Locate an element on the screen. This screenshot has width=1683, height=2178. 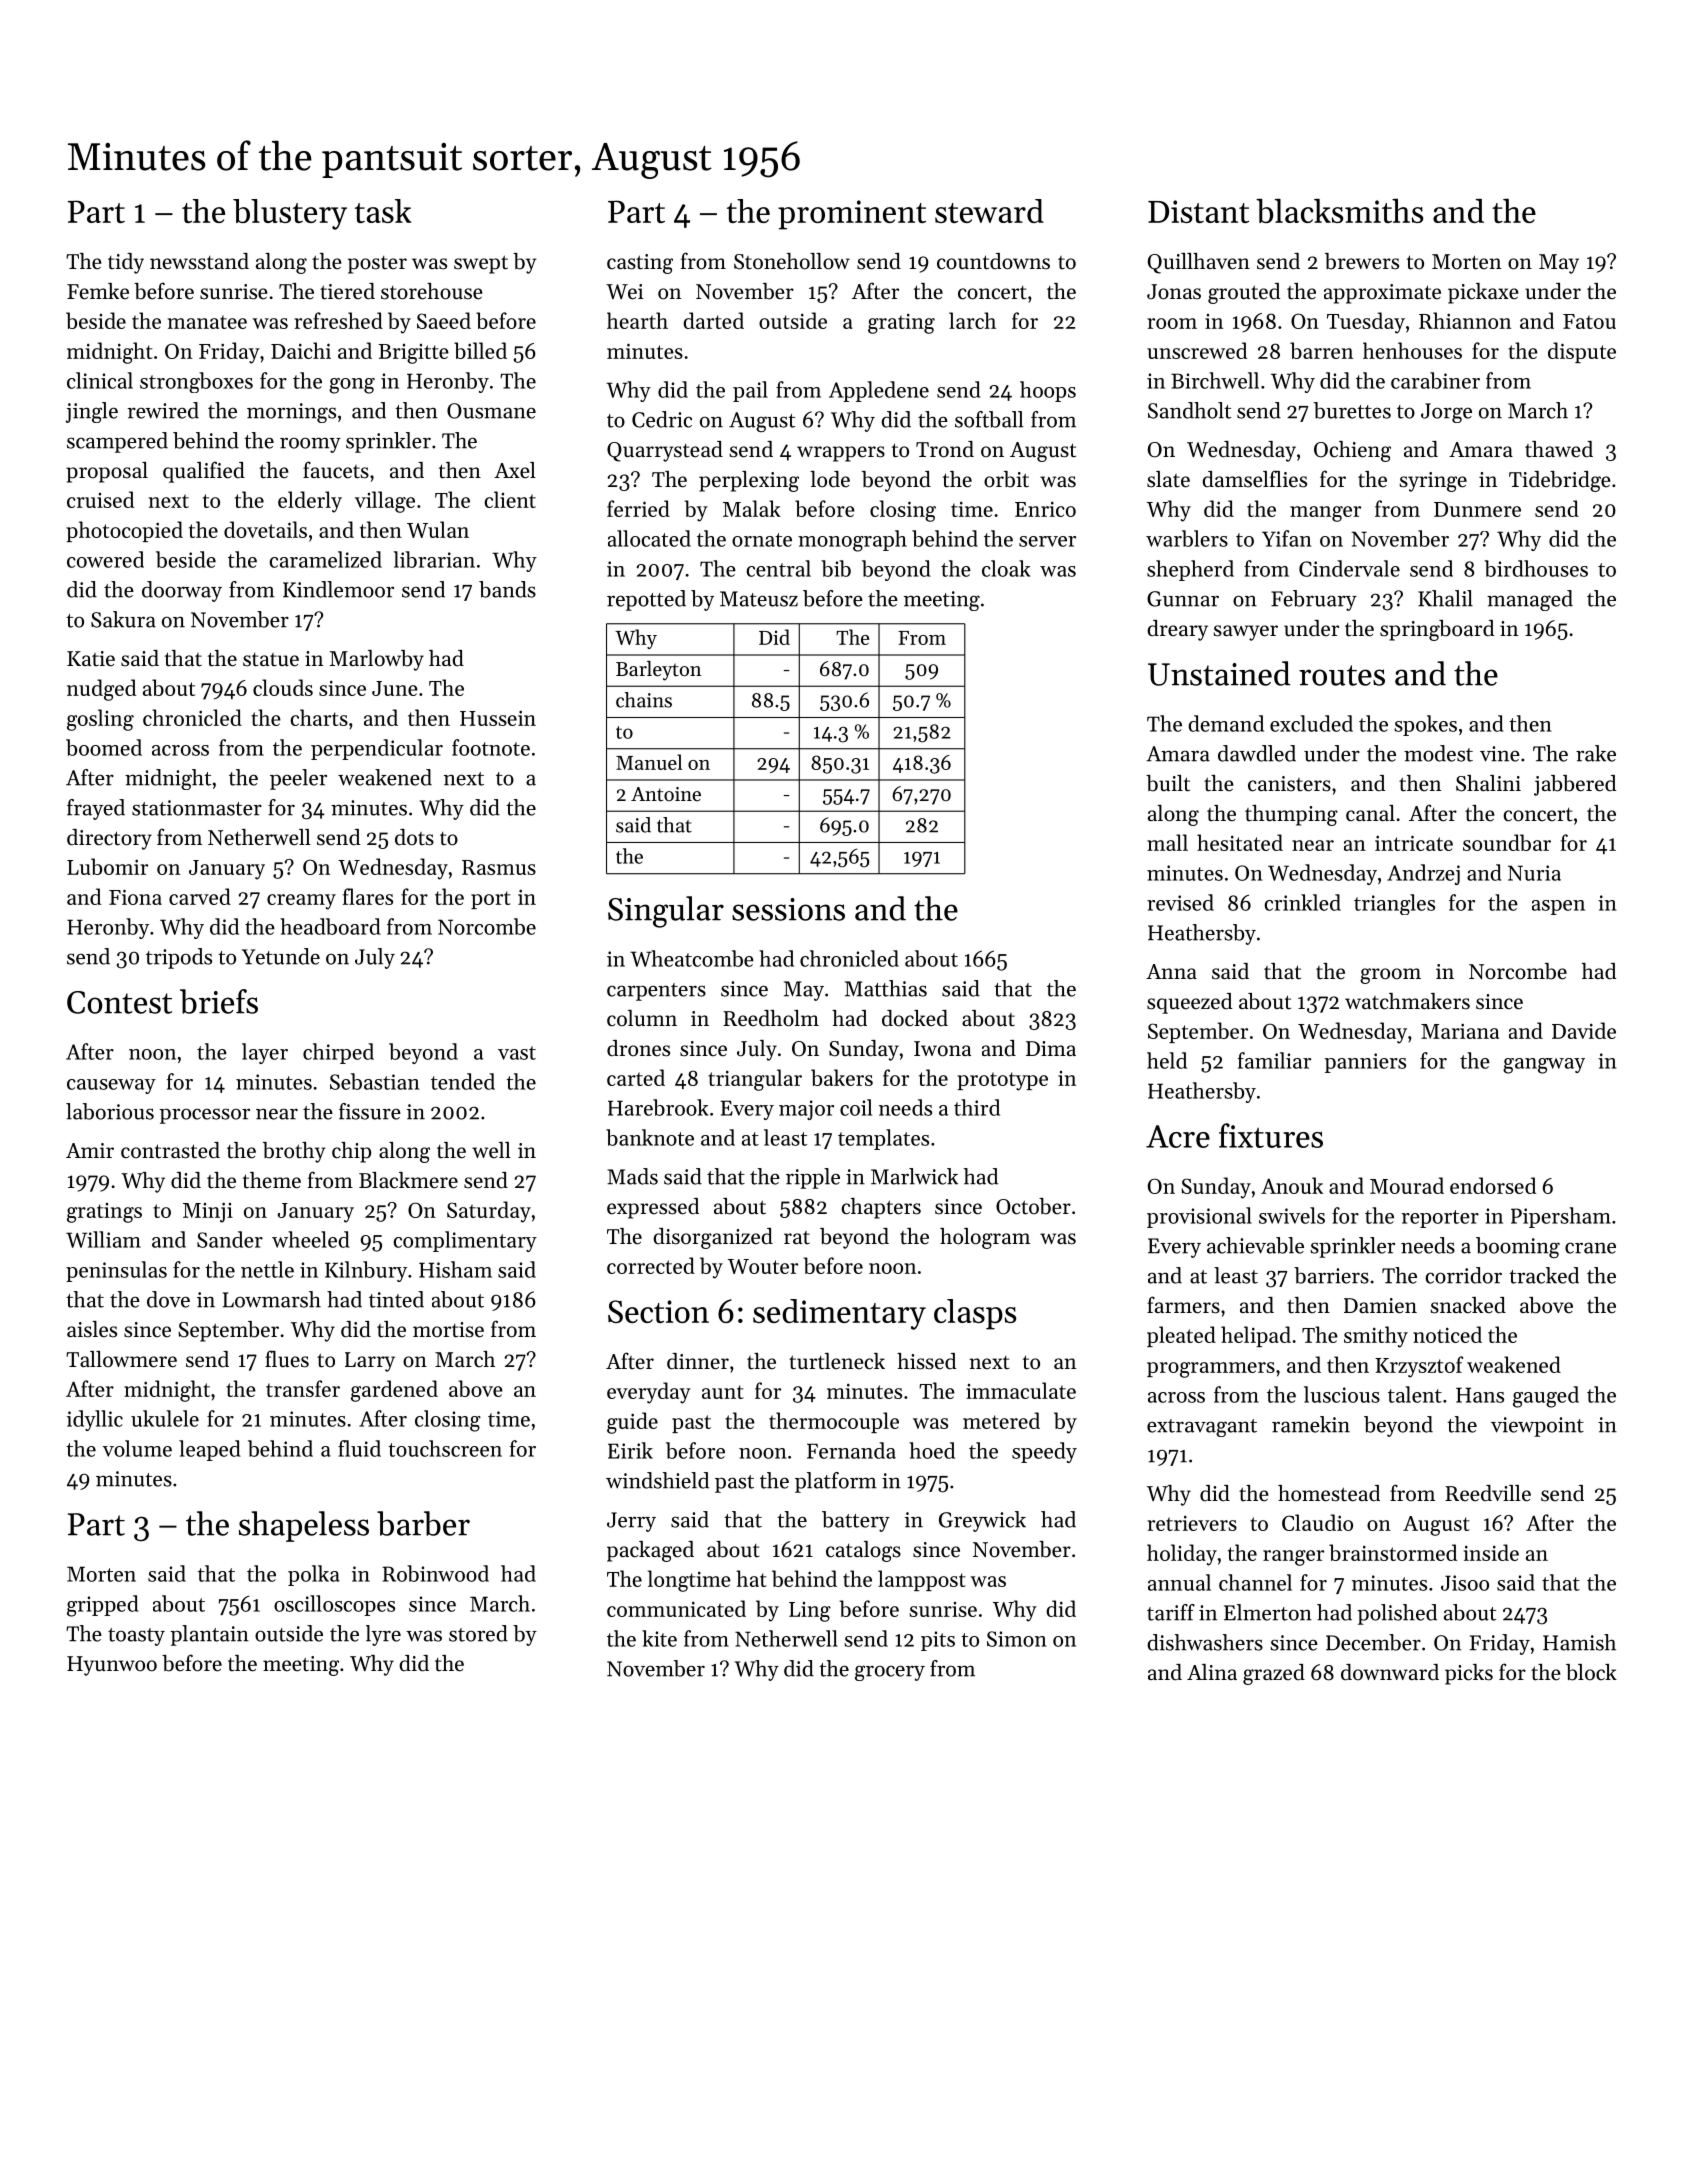
lyre is located at coordinates (383, 1635).
